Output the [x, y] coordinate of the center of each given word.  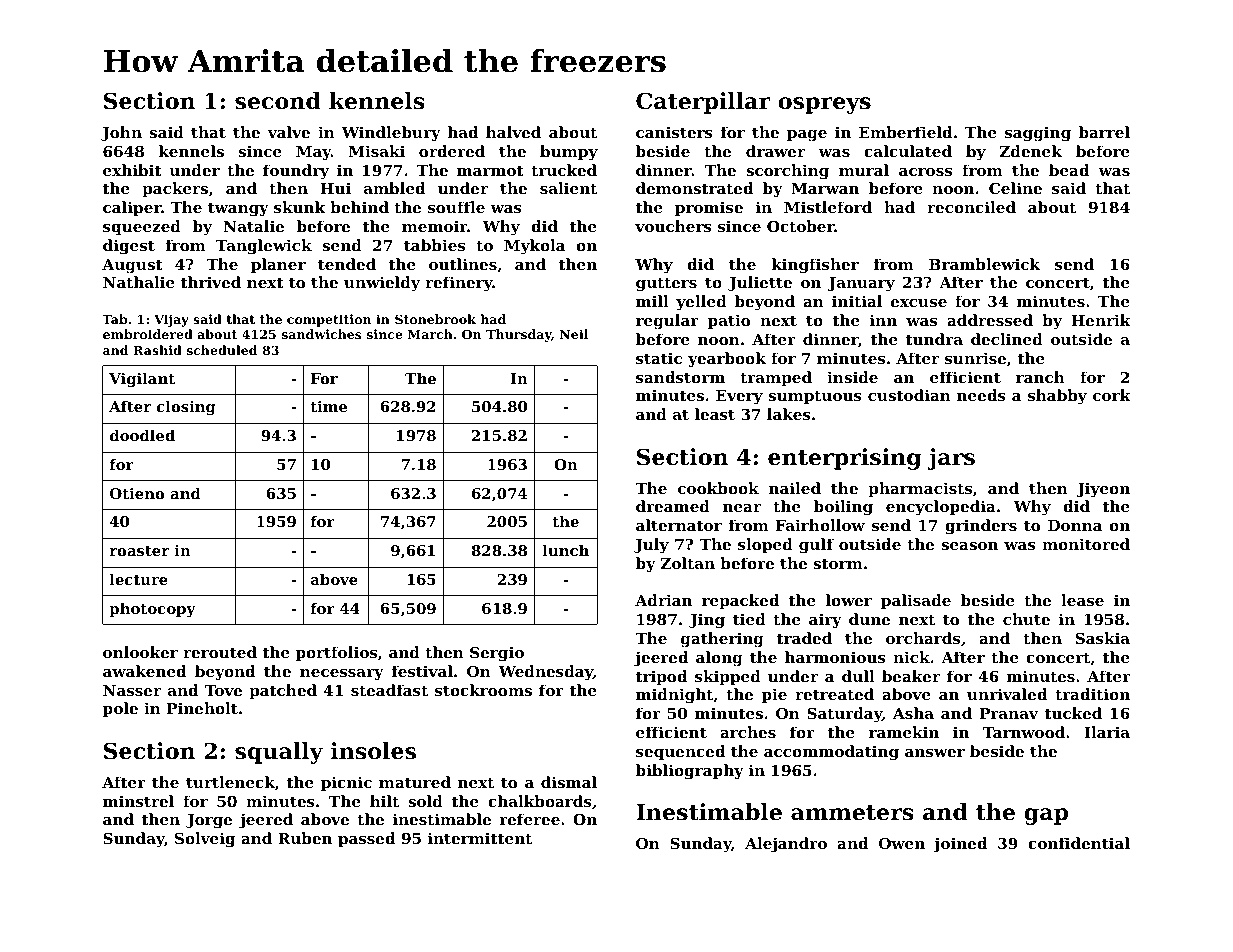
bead [1069, 170]
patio [729, 321]
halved [513, 132]
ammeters [852, 813]
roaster [139, 551]
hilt [384, 801]
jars [951, 459]
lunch [566, 550]
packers [175, 189]
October [801, 226]
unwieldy [382, 284]
